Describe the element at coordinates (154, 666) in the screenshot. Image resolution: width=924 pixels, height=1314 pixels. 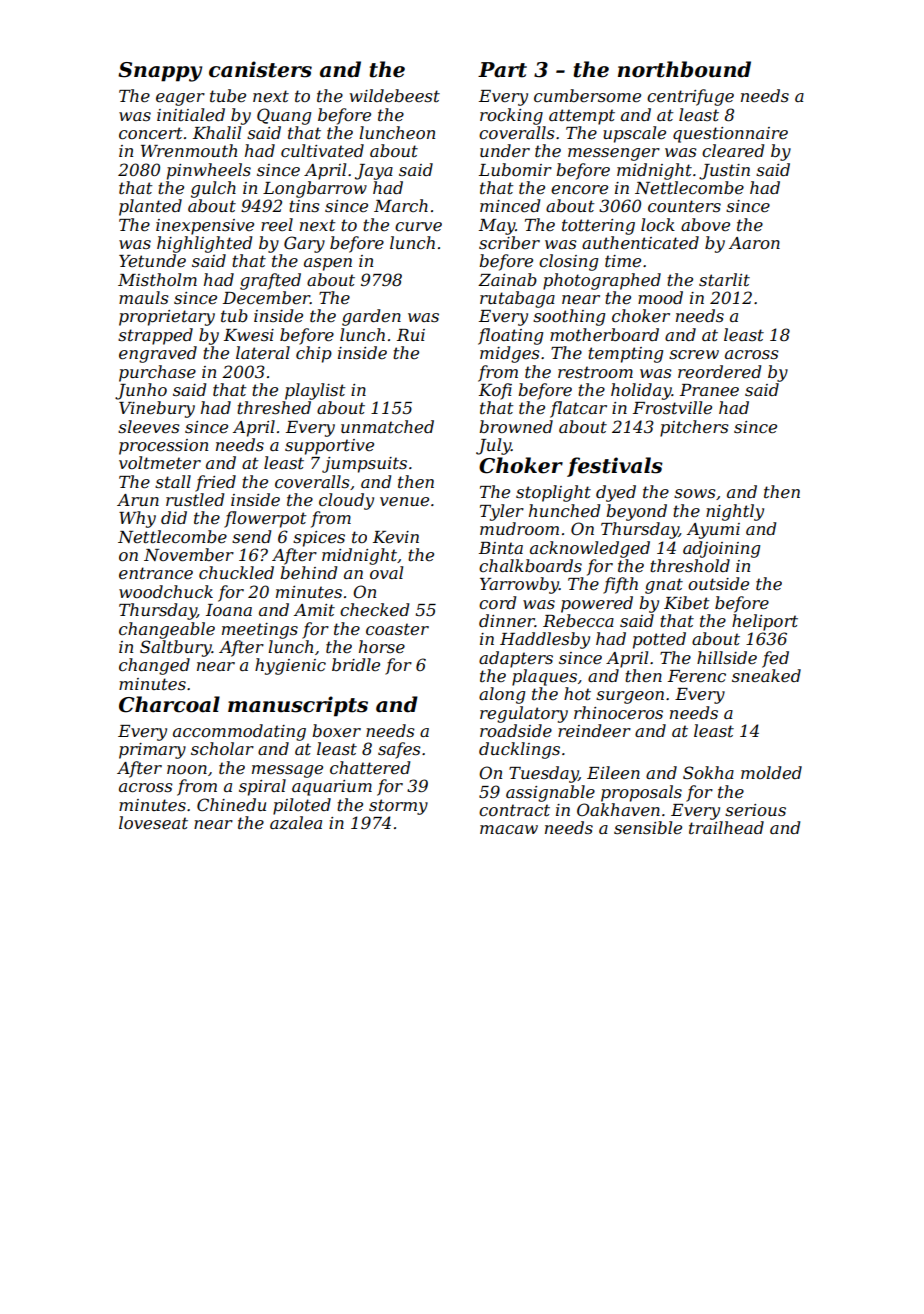
I see `changed` at that location.
